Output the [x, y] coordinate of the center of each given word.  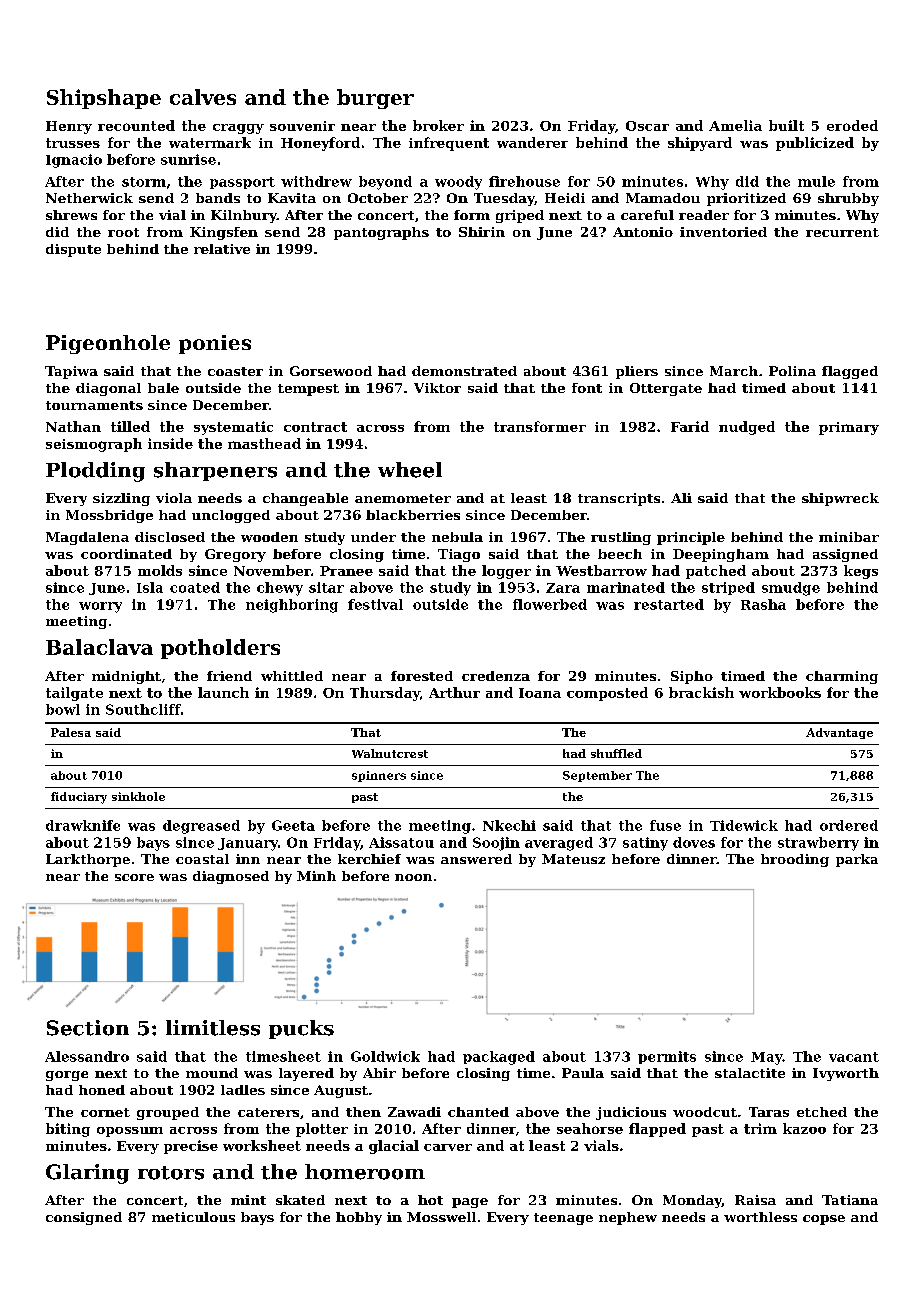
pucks [301, 1029]
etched [822, 1112]
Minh [316, 876]
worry [100, 607]
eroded [852, 125]
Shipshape [104, 99]
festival [375, 604]
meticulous [193, 1217]
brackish [701, 692]
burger [375, 99]
